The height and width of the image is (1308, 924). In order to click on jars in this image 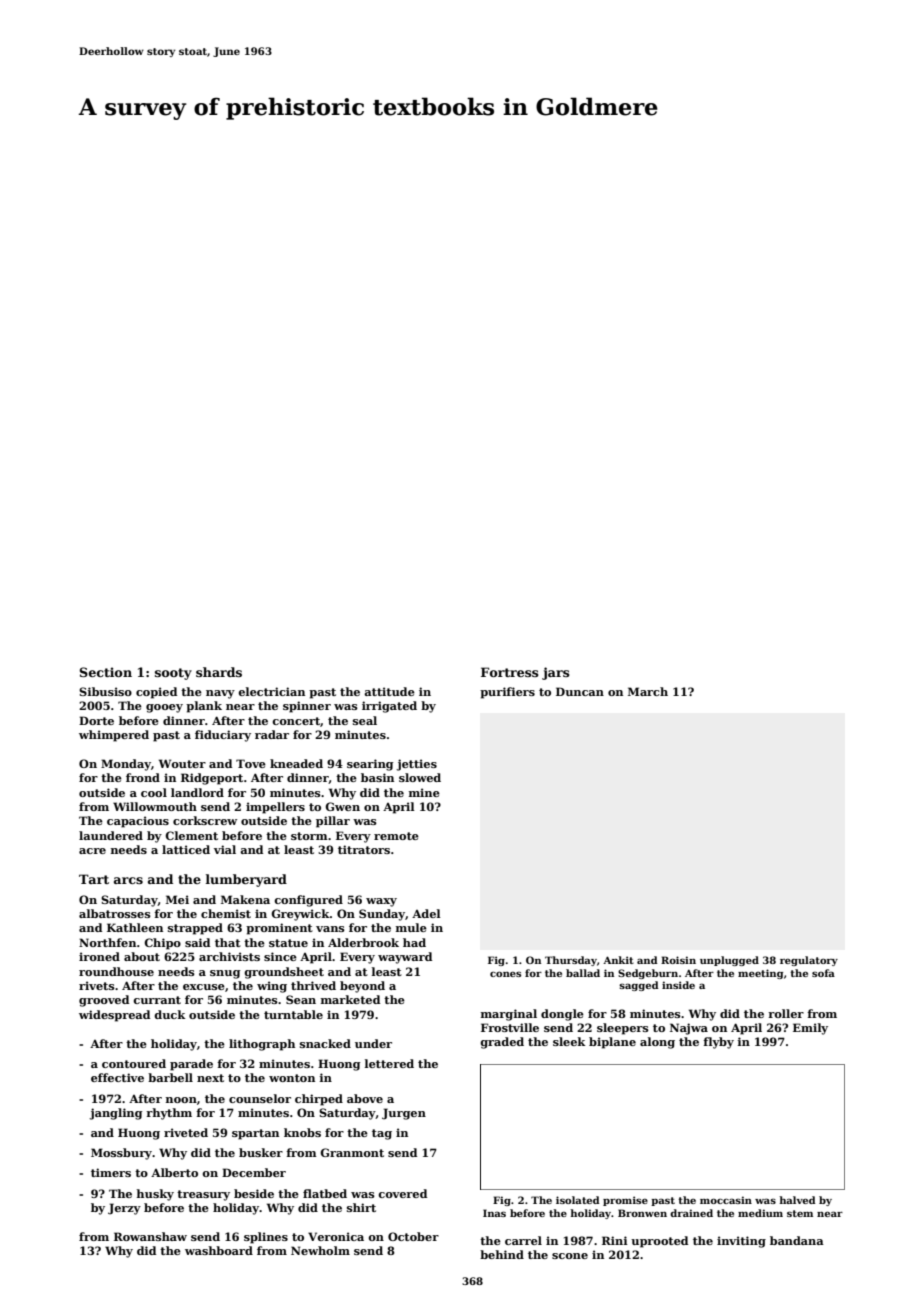, I will do `click(556, 673)`.
